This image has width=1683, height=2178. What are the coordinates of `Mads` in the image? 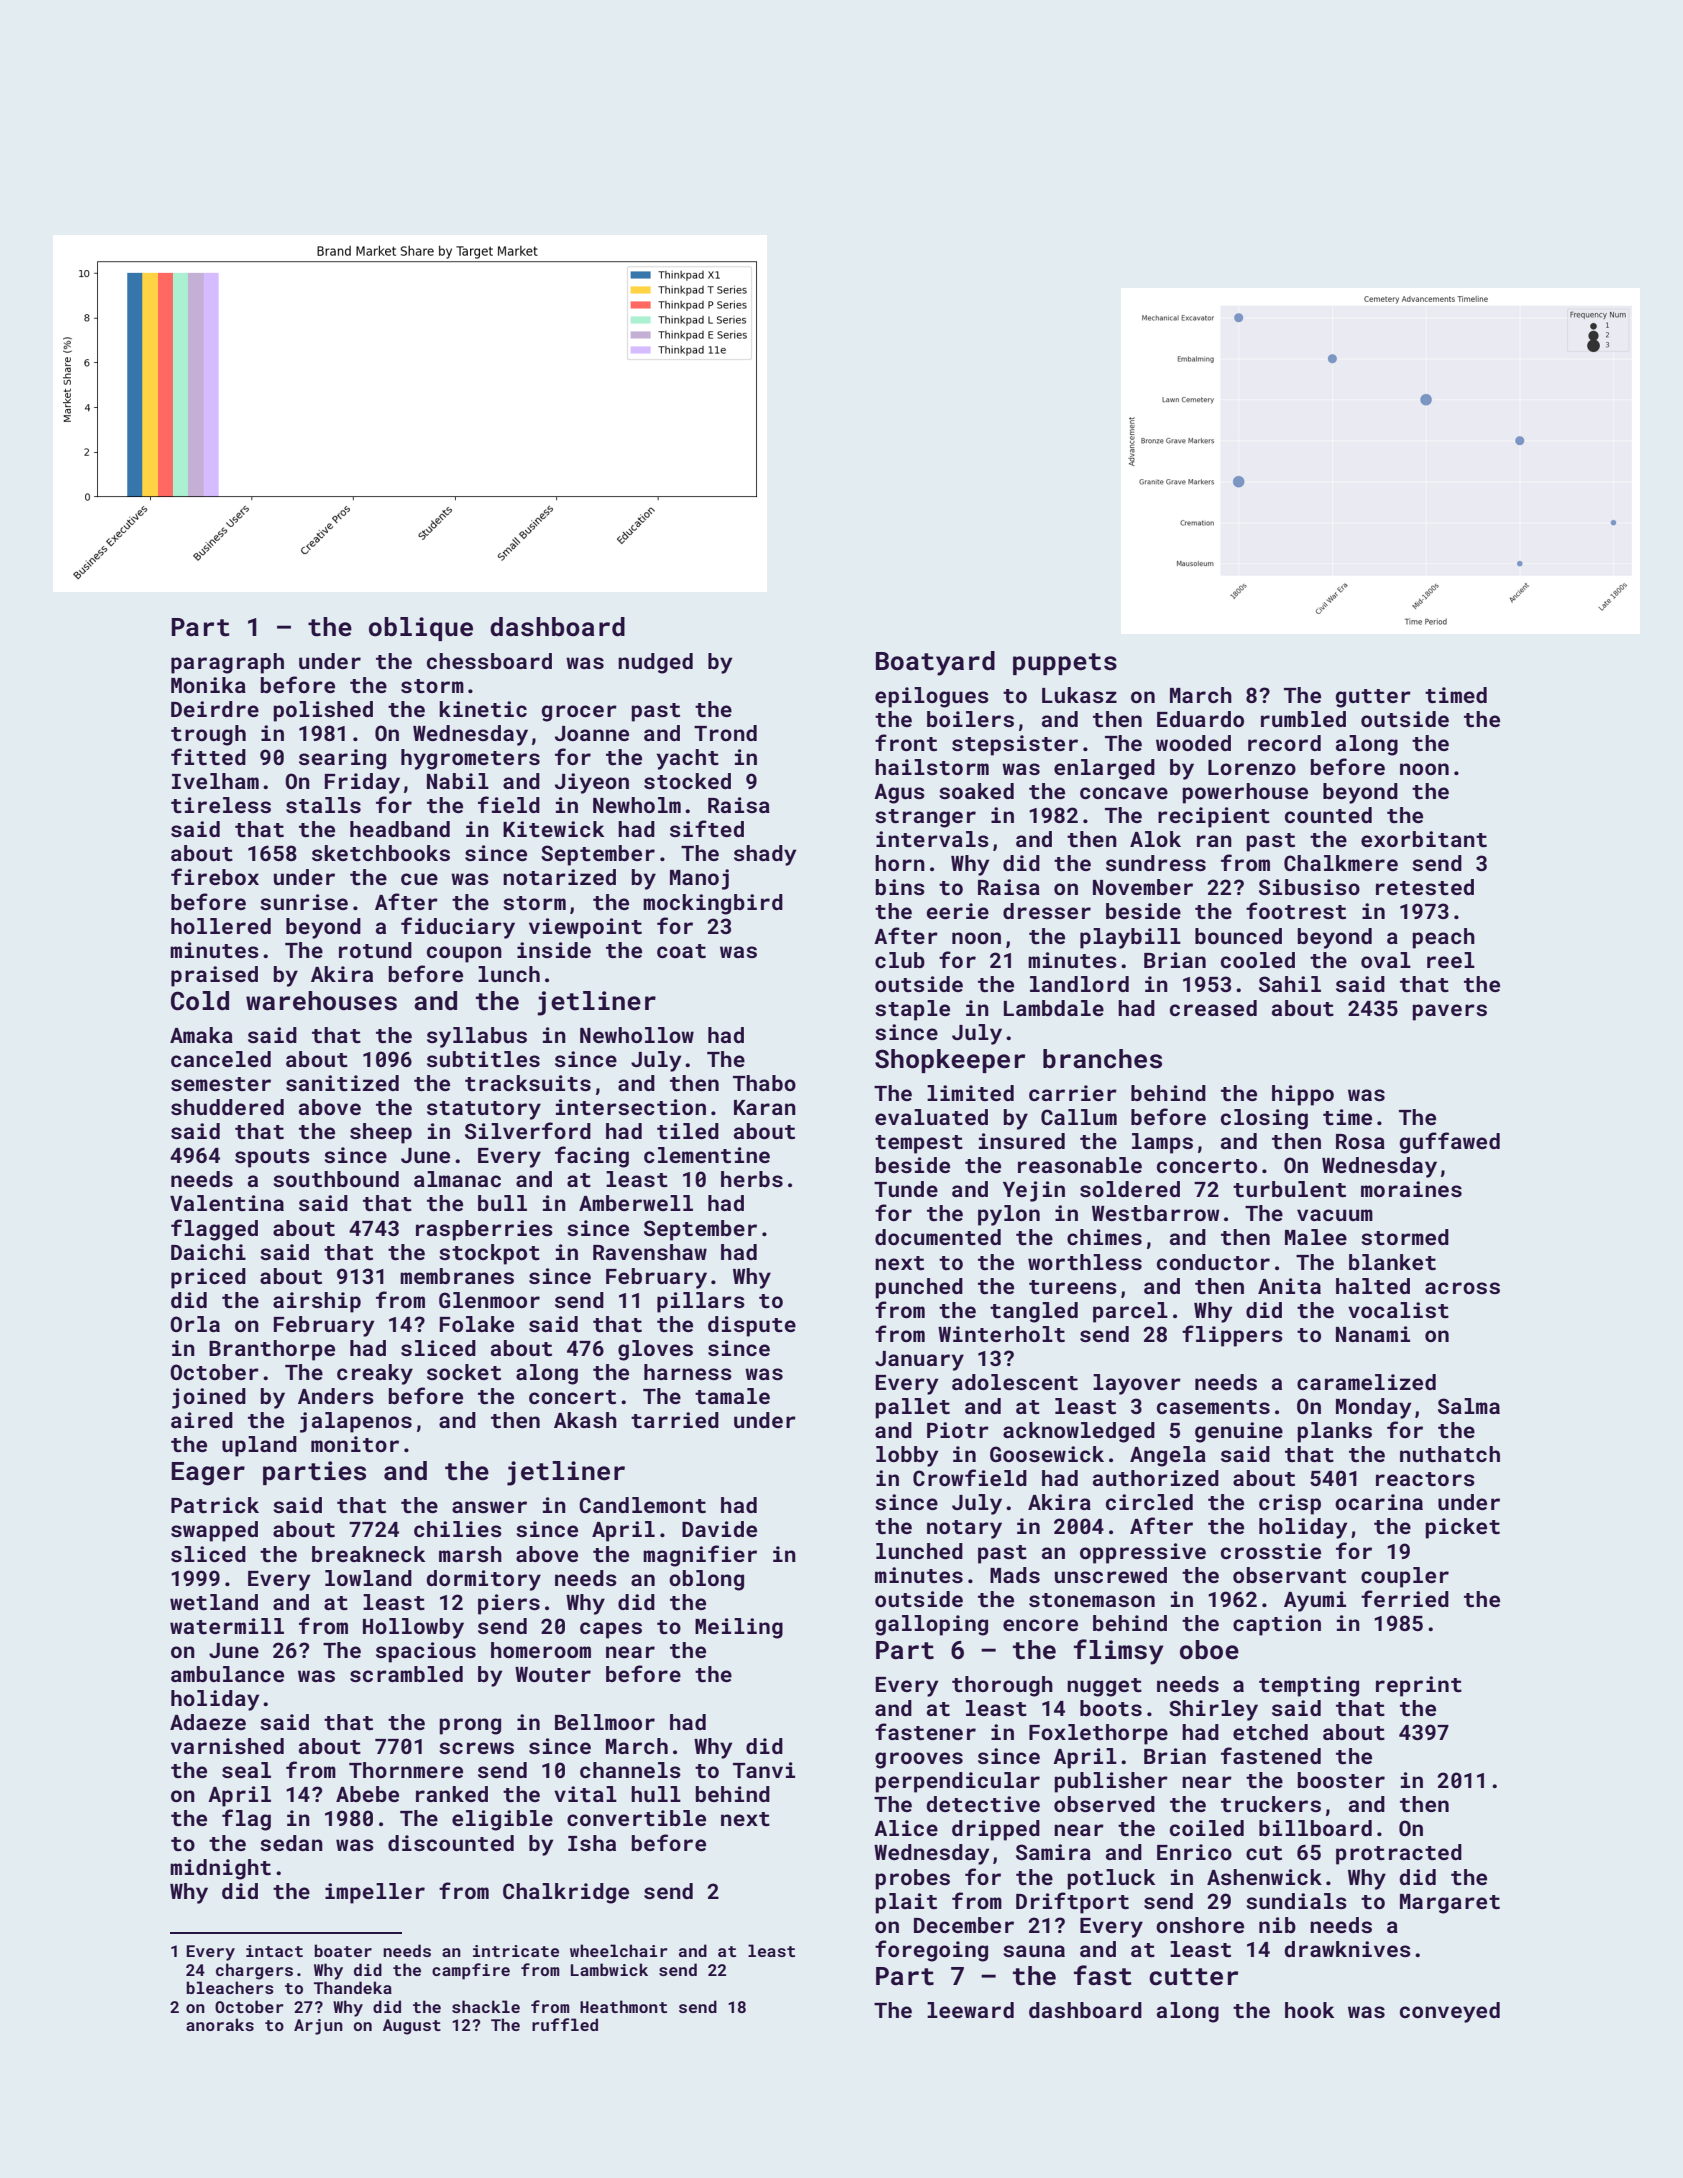 It's located at (1015, 1575).
